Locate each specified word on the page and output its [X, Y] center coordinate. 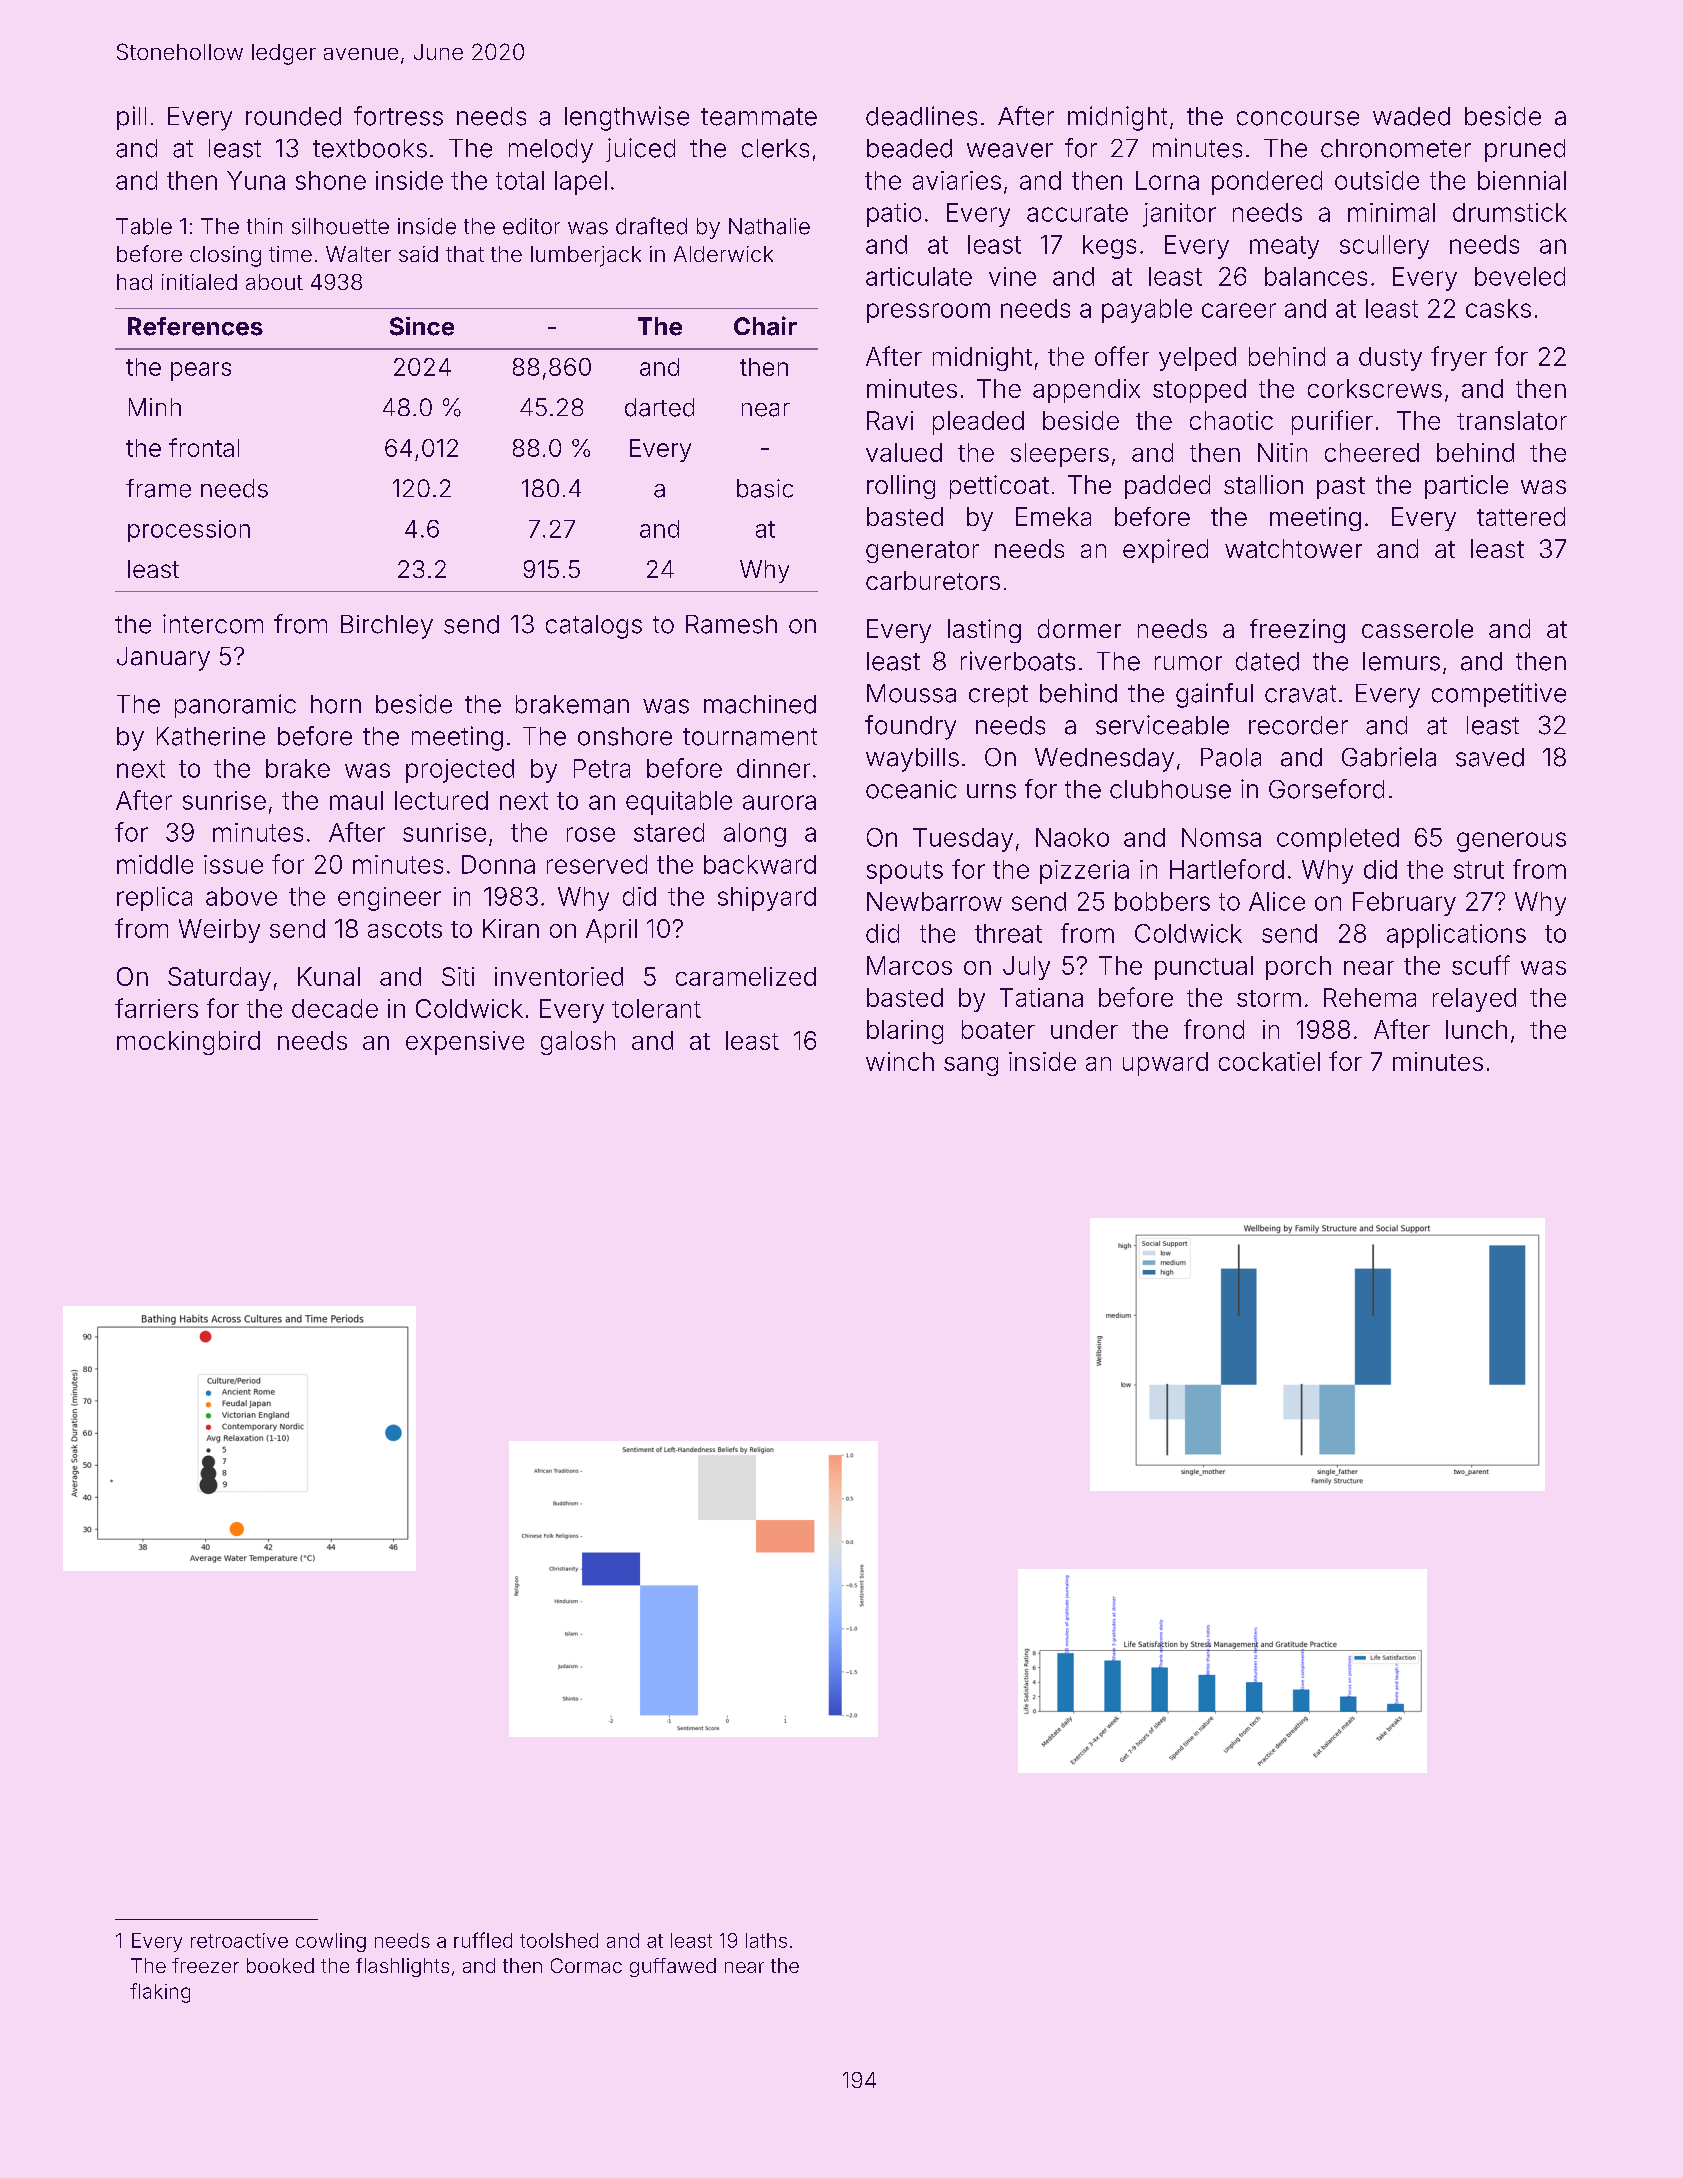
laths [766, 1940]
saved [1490, 757]
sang [971, 1066]
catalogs [594, 627]
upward [1165, 1064]
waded [1411, 116]
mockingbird [188, 1043]
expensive [465, 1043]
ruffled [483, 1940]
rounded [293, 116]
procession [189, 531]
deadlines [921, 116]
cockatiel [1269, 1061]
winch [900, 1061]
